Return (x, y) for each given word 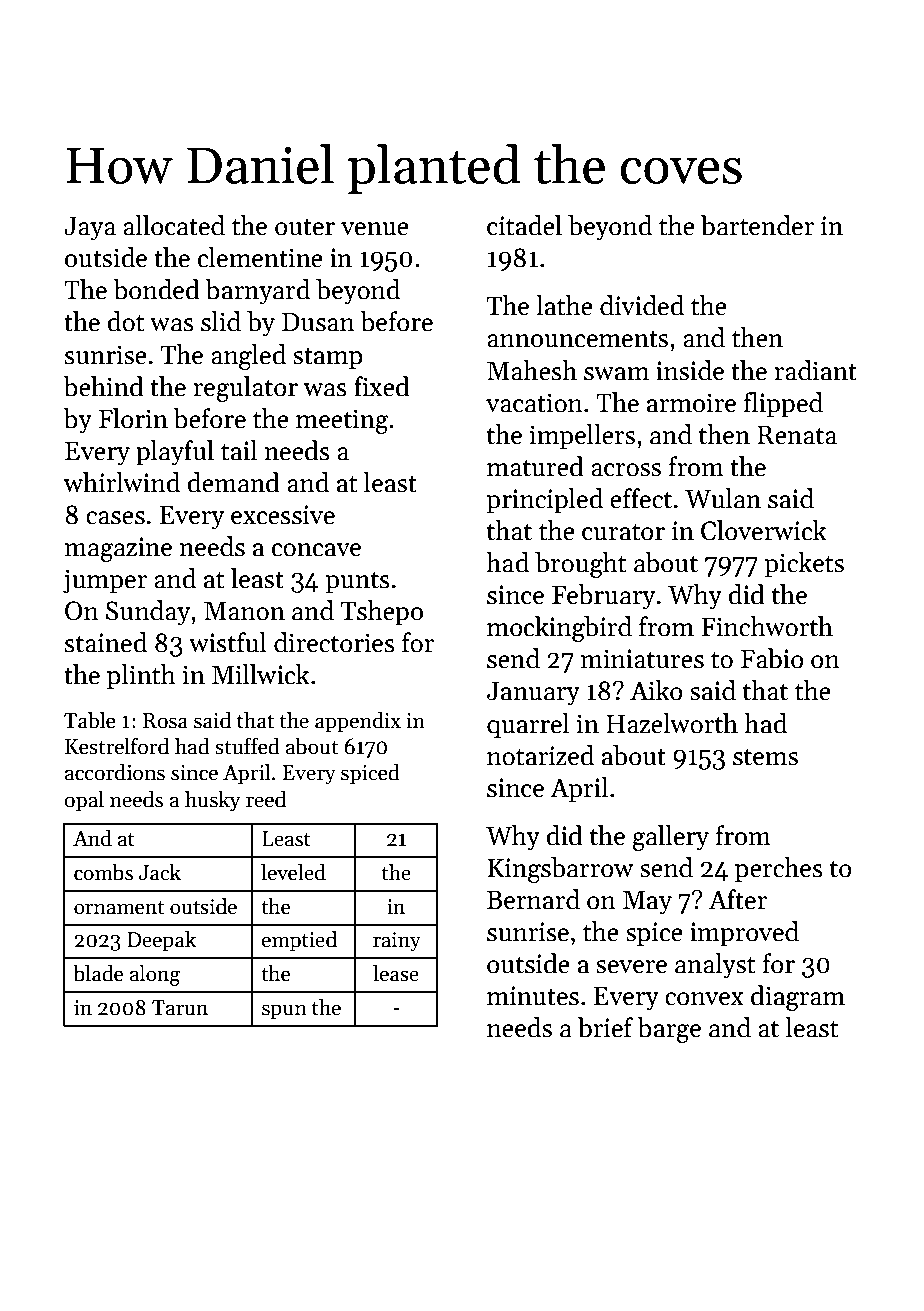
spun (284, 1012)
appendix (358, 722)
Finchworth (767, 626)
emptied (299, 941)
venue (375, 229)
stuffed (247, 746)
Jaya (90, 229)
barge (669, 1030)
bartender (757, 225)
